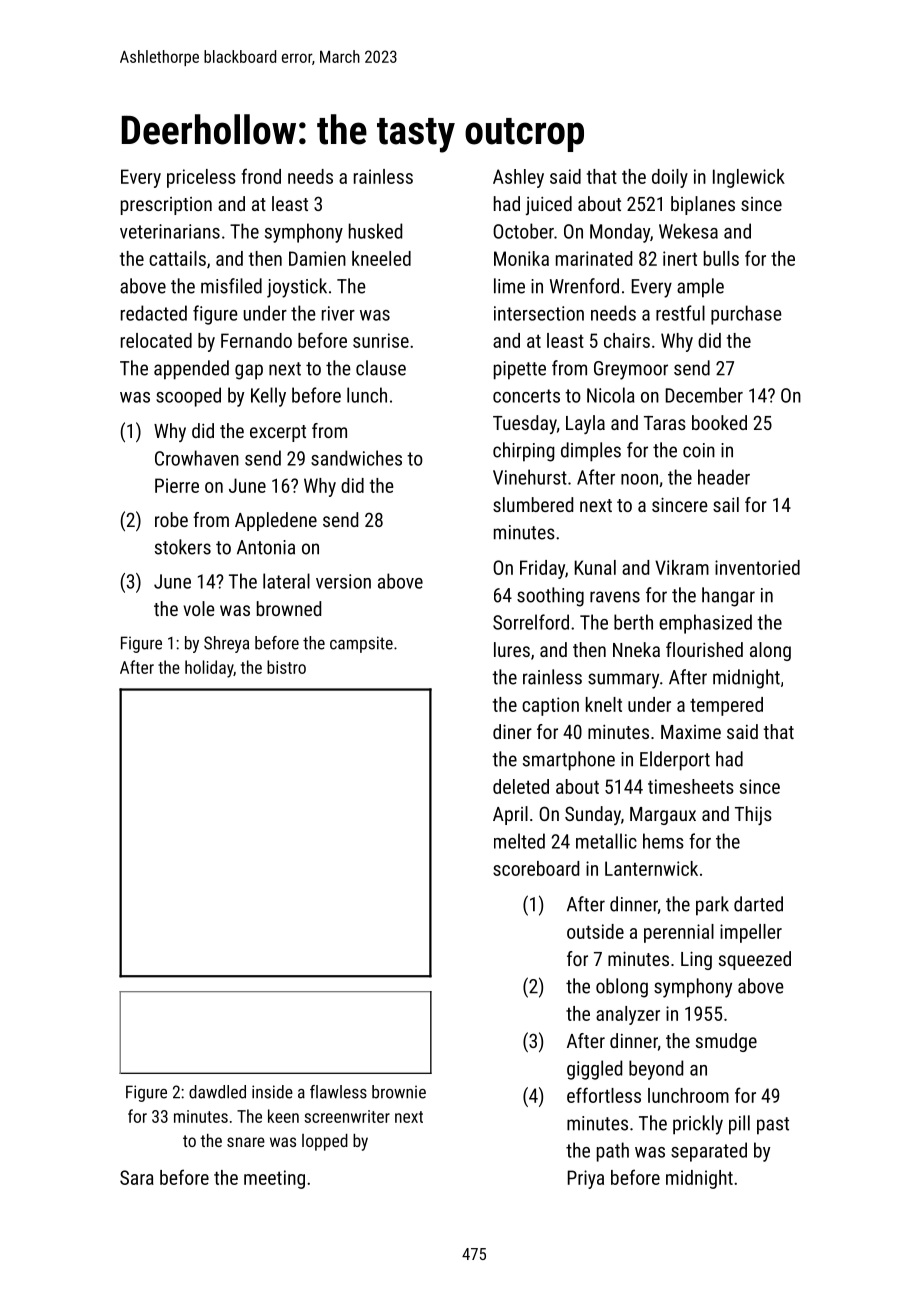 The image size is (924, 1311). I want to click on doily, so click(670, 178).
